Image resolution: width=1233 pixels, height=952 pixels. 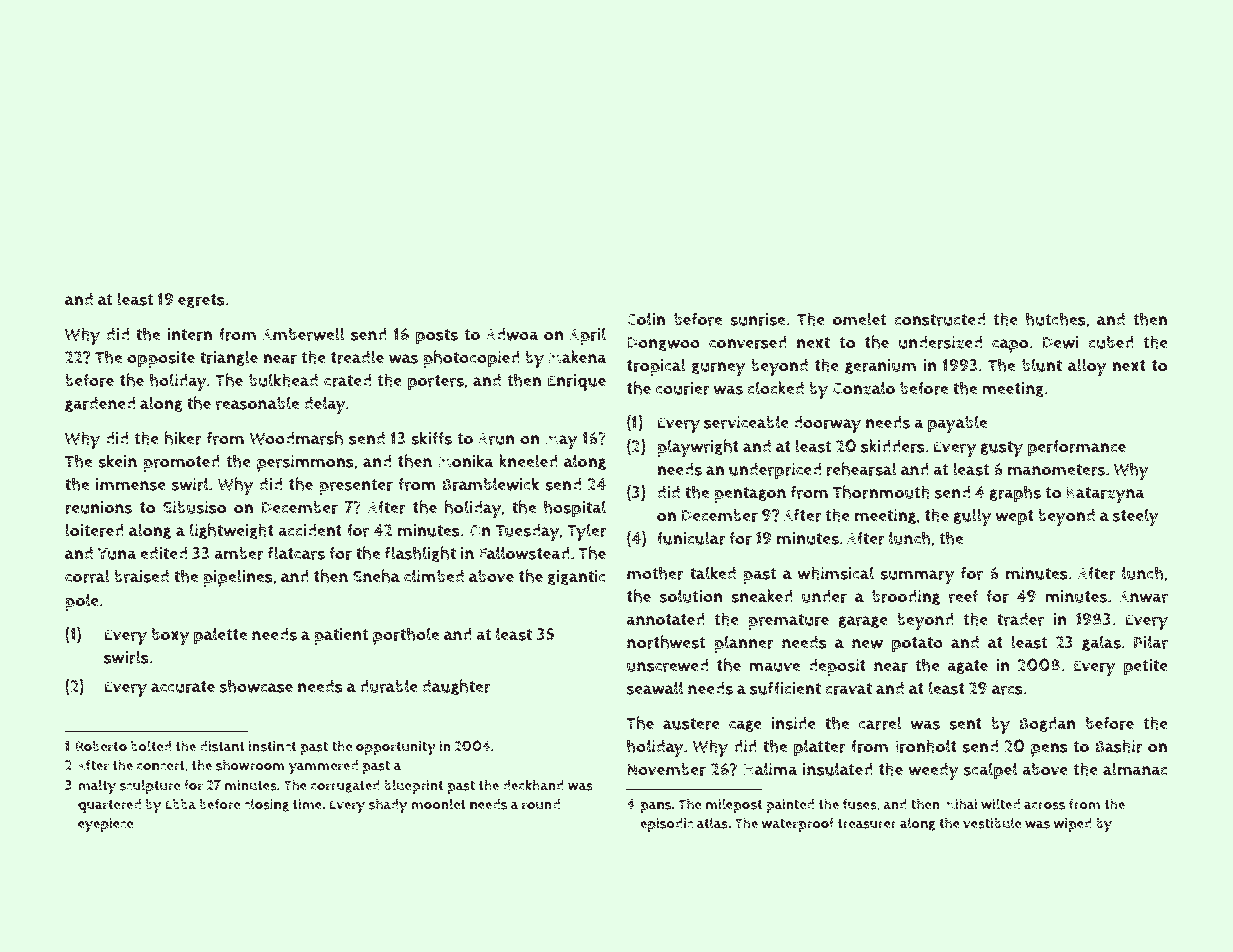 What do you see at coordinates (1047, 724) in the screenshot?
I see `Bogdan` at bounding box center [1047, 724].
